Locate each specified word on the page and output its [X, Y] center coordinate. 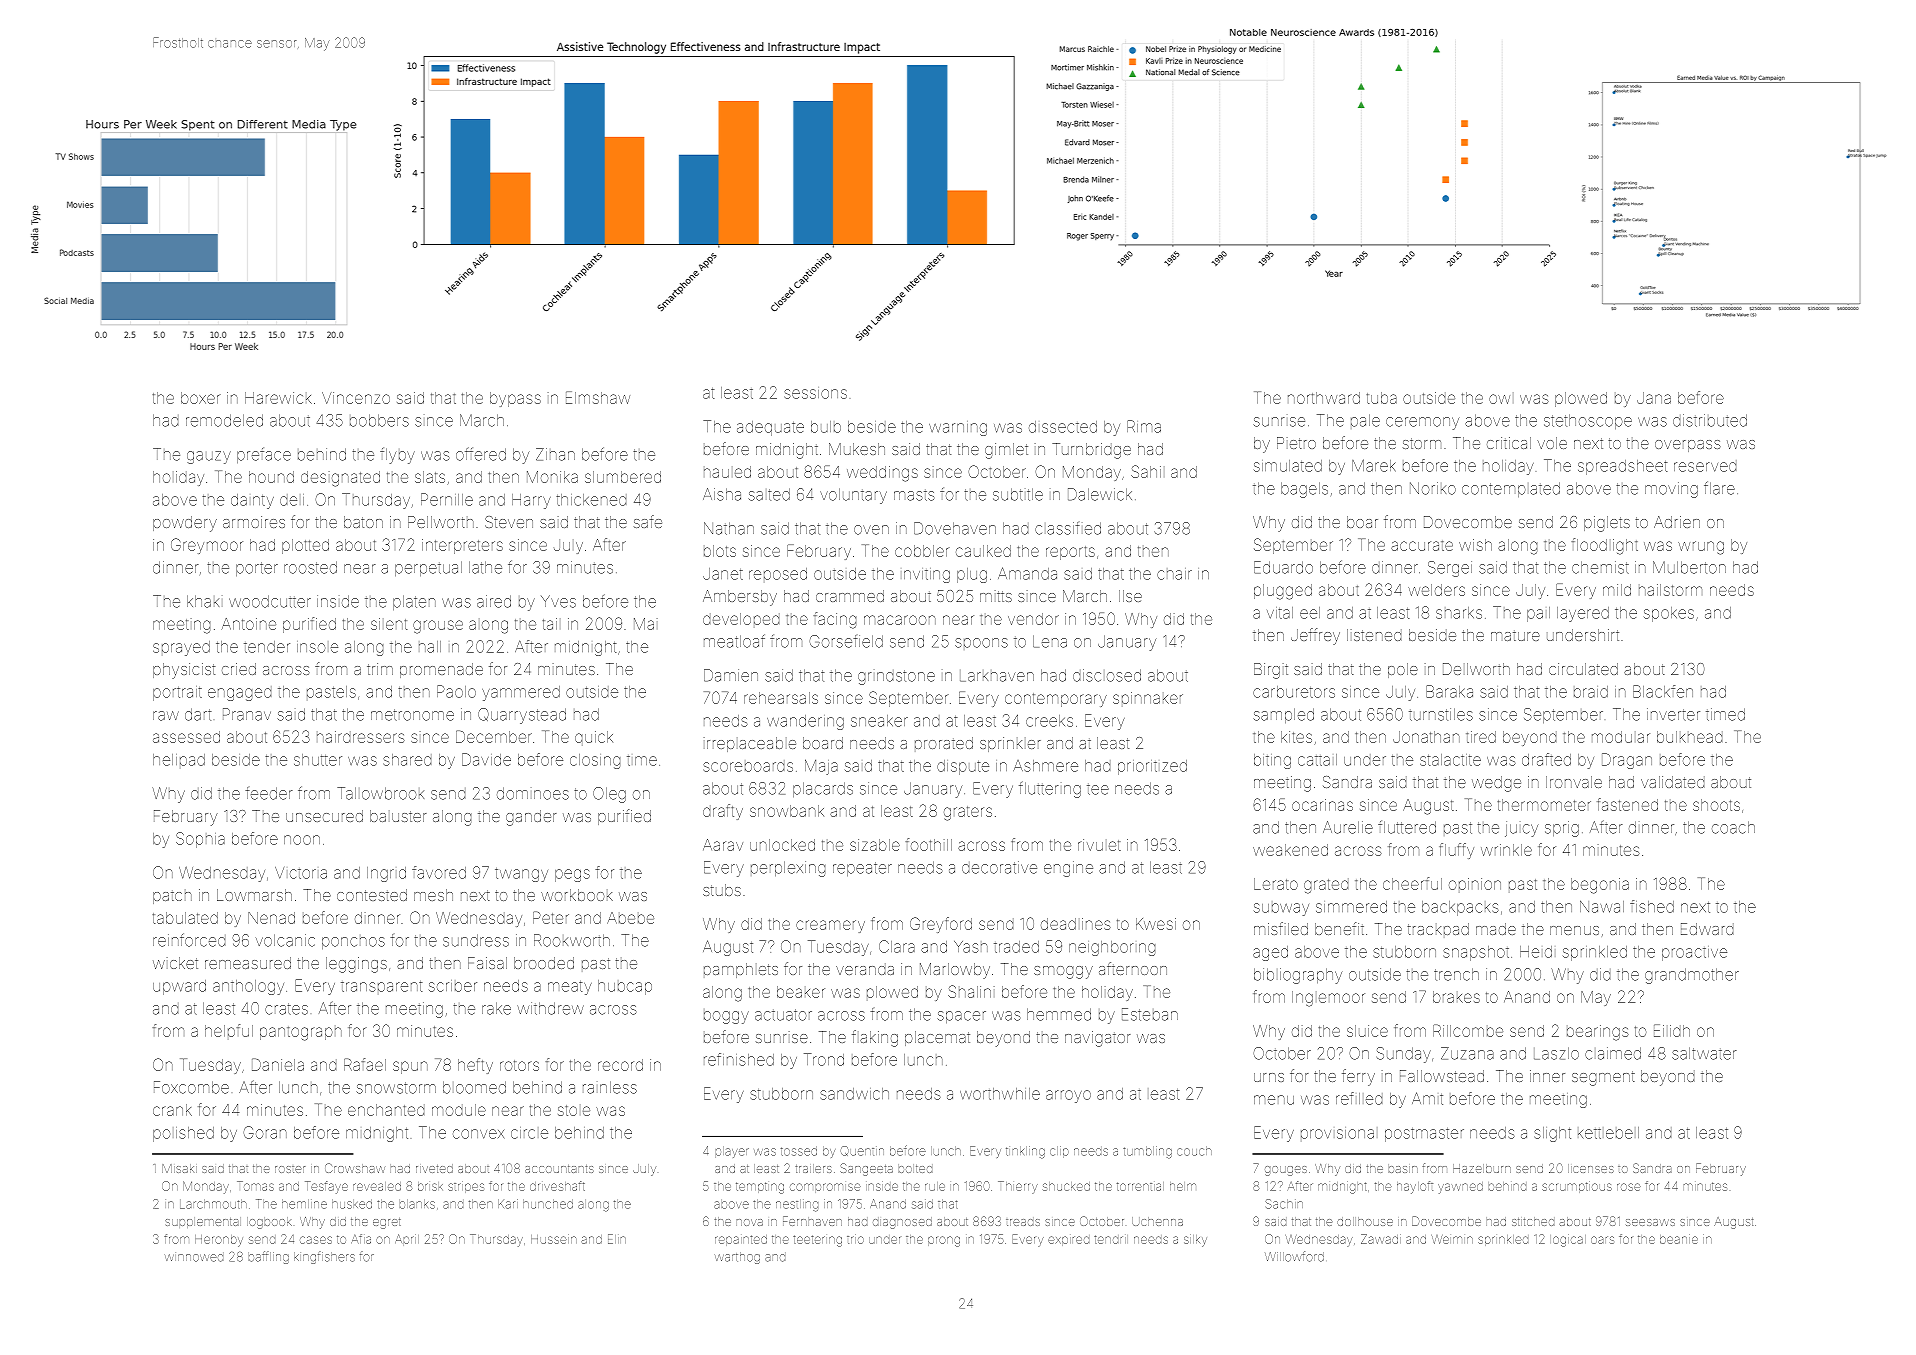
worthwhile [1000, 1094]
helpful [229, 1030]
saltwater [1704, 1053]
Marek [1373, 465]
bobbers [379, 420]
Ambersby [740, 598]
